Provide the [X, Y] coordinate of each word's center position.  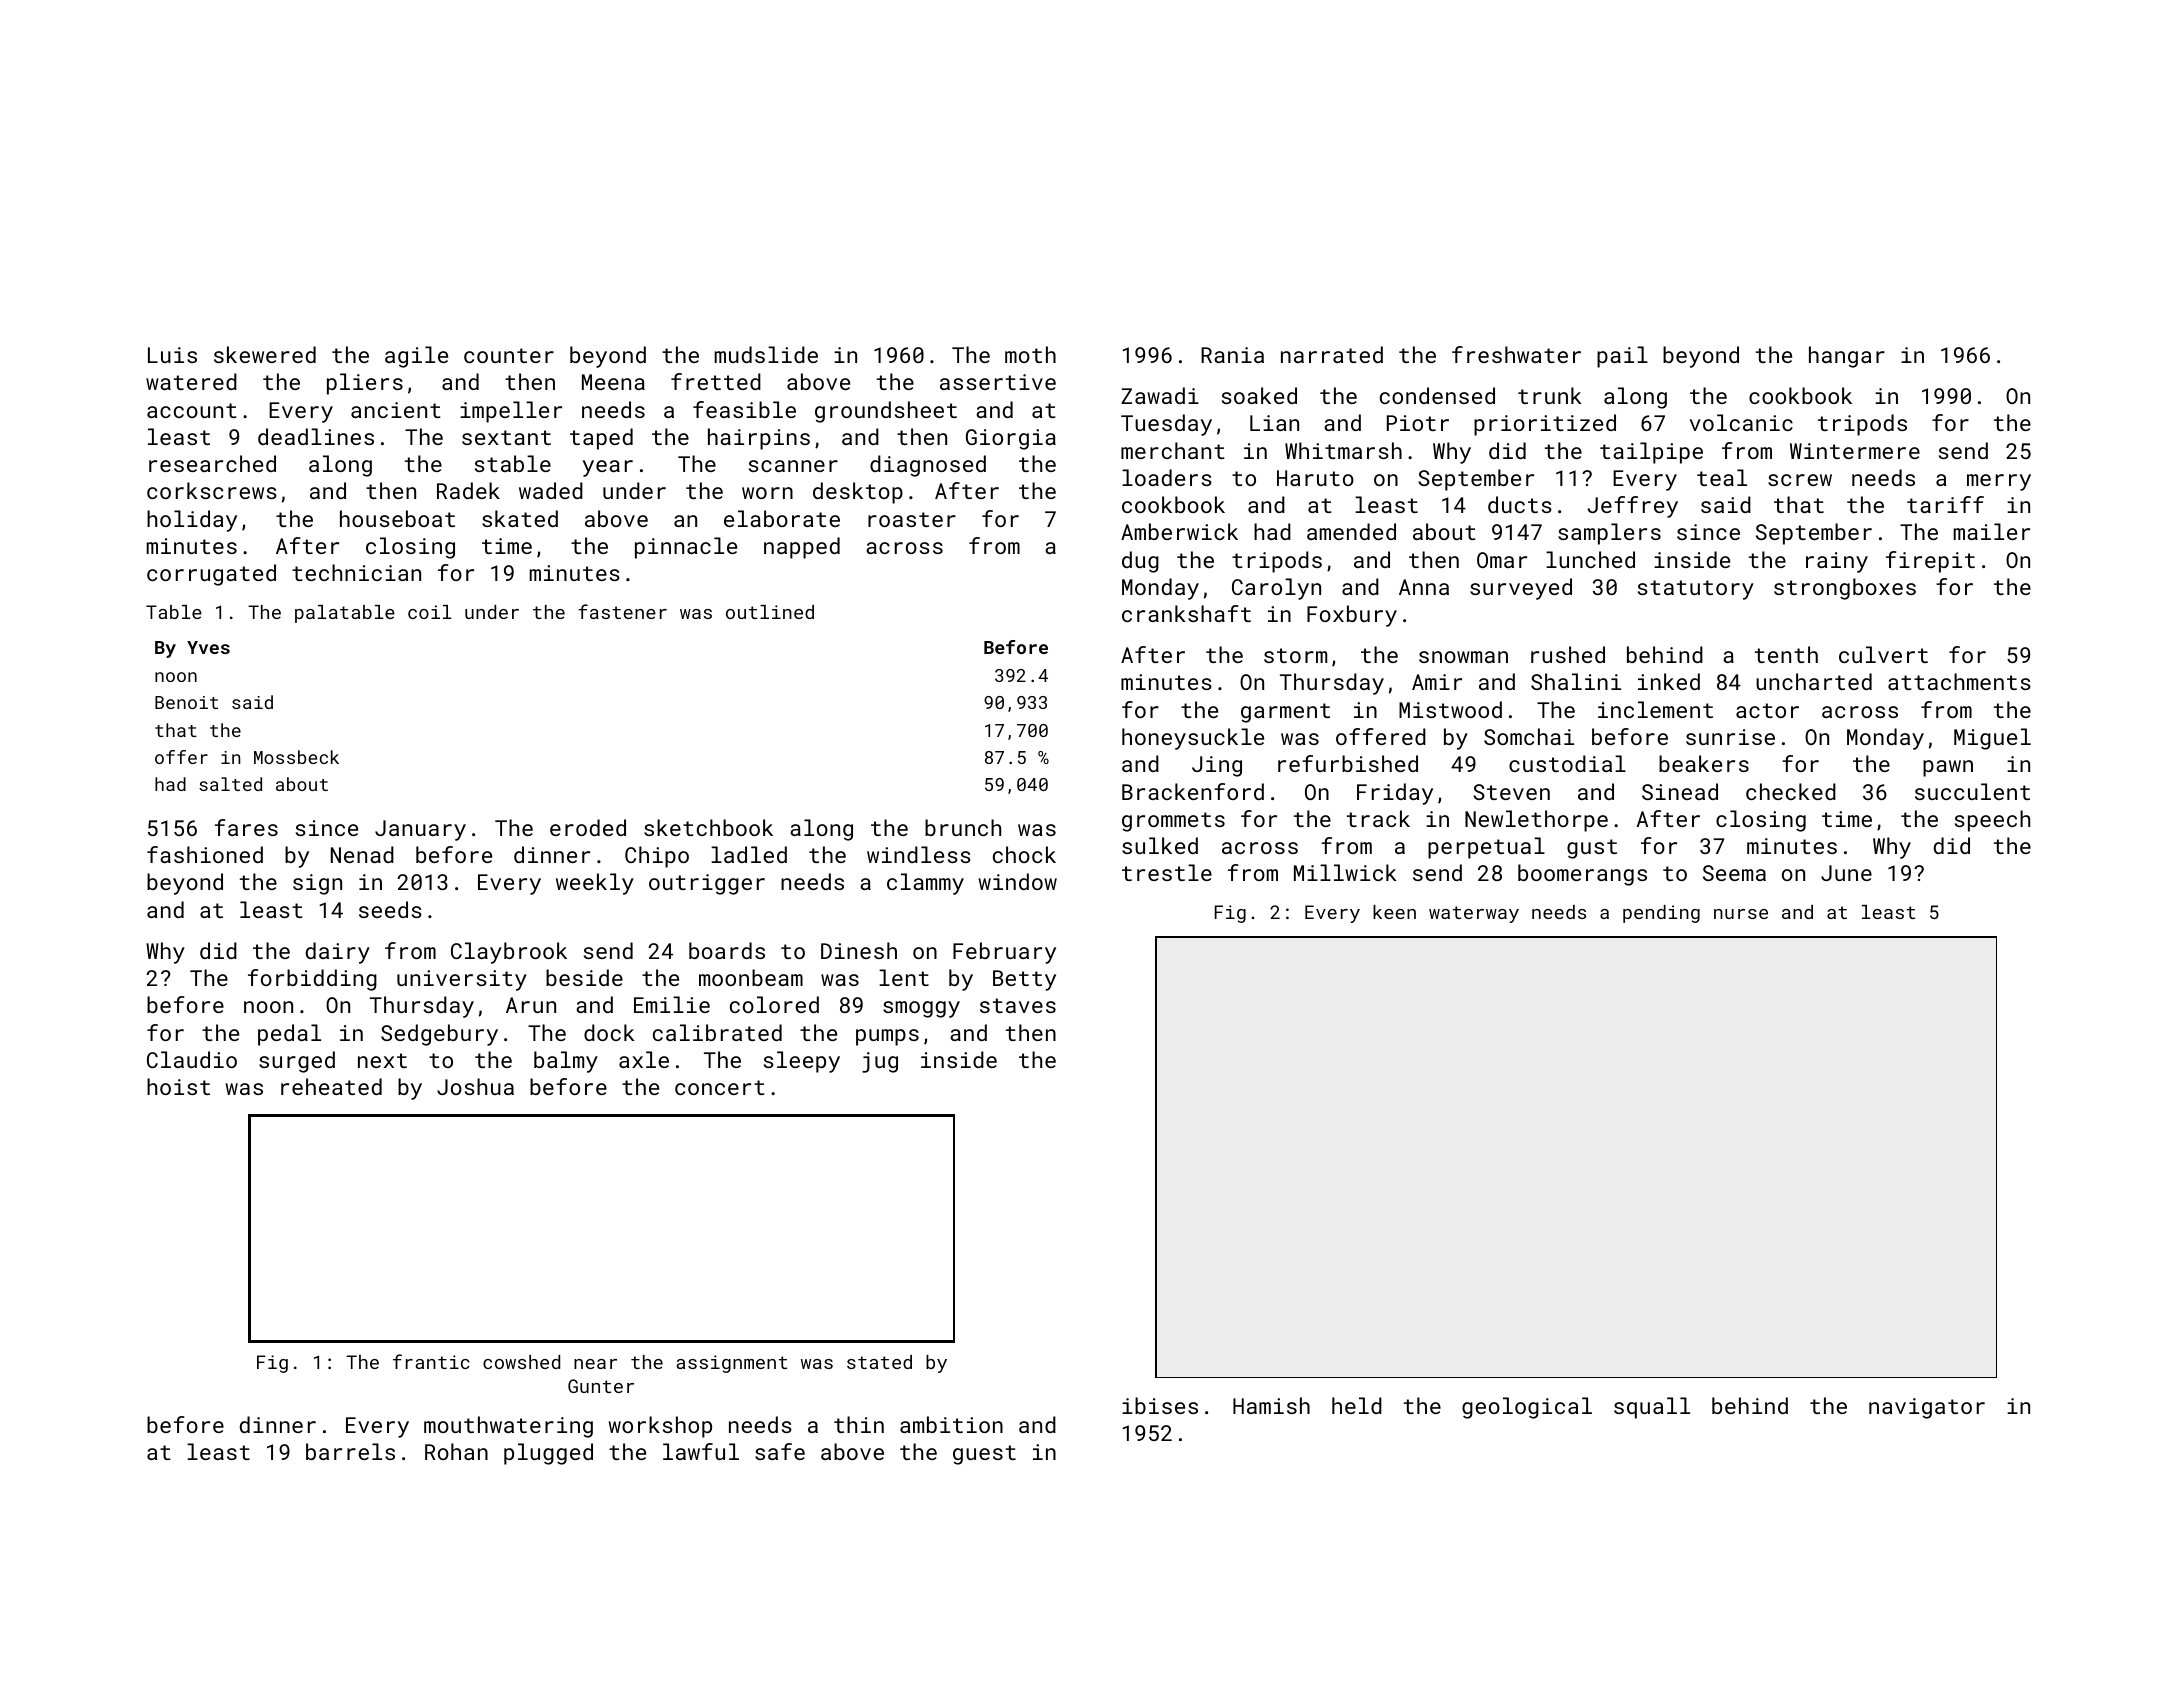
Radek [468, 490]
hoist [178, 1086]
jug [880, 1062]
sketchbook [708, 827]
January [420, 830]
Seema [1734, 873]
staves [1018, 1005]
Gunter [601, 1386]
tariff [1945, 504]
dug [1140, 562]
